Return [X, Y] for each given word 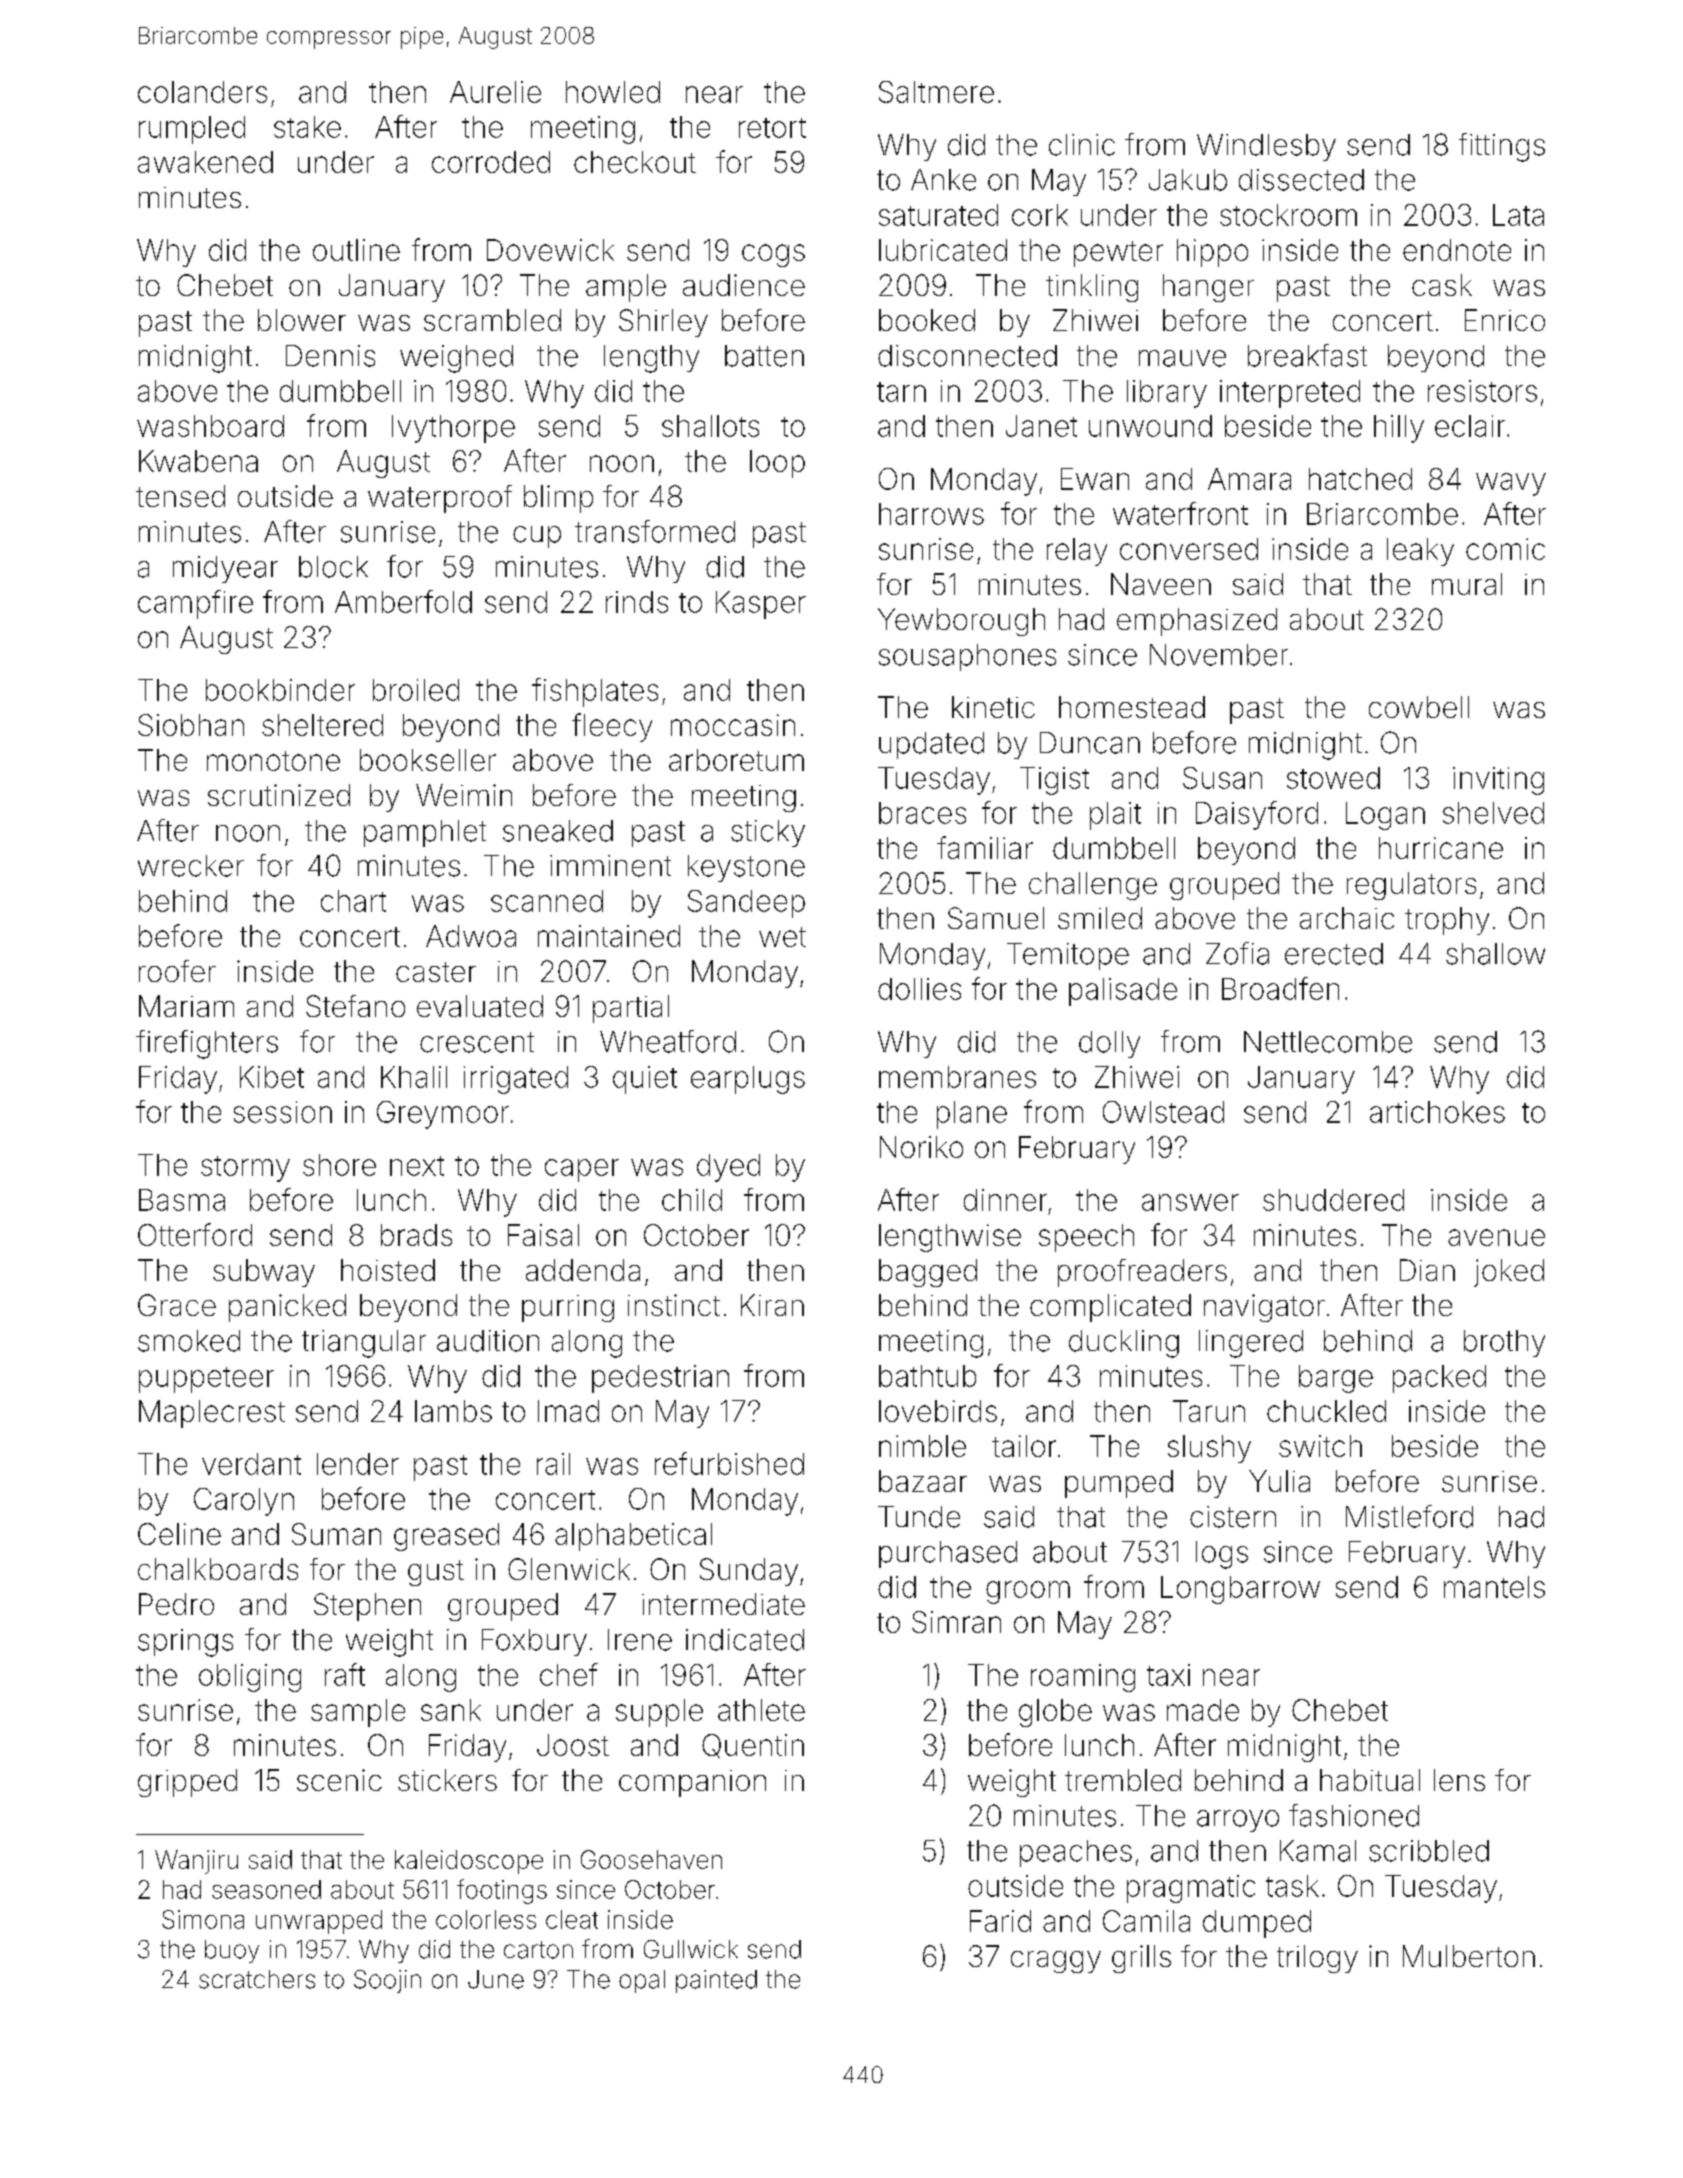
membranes [957, 1077]
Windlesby [1266, 147]
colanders [202, 92]
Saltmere [936, 92]
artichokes [1437, 1112]
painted [716, 1981]
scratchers [257, 1979]
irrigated [516, 1080]
